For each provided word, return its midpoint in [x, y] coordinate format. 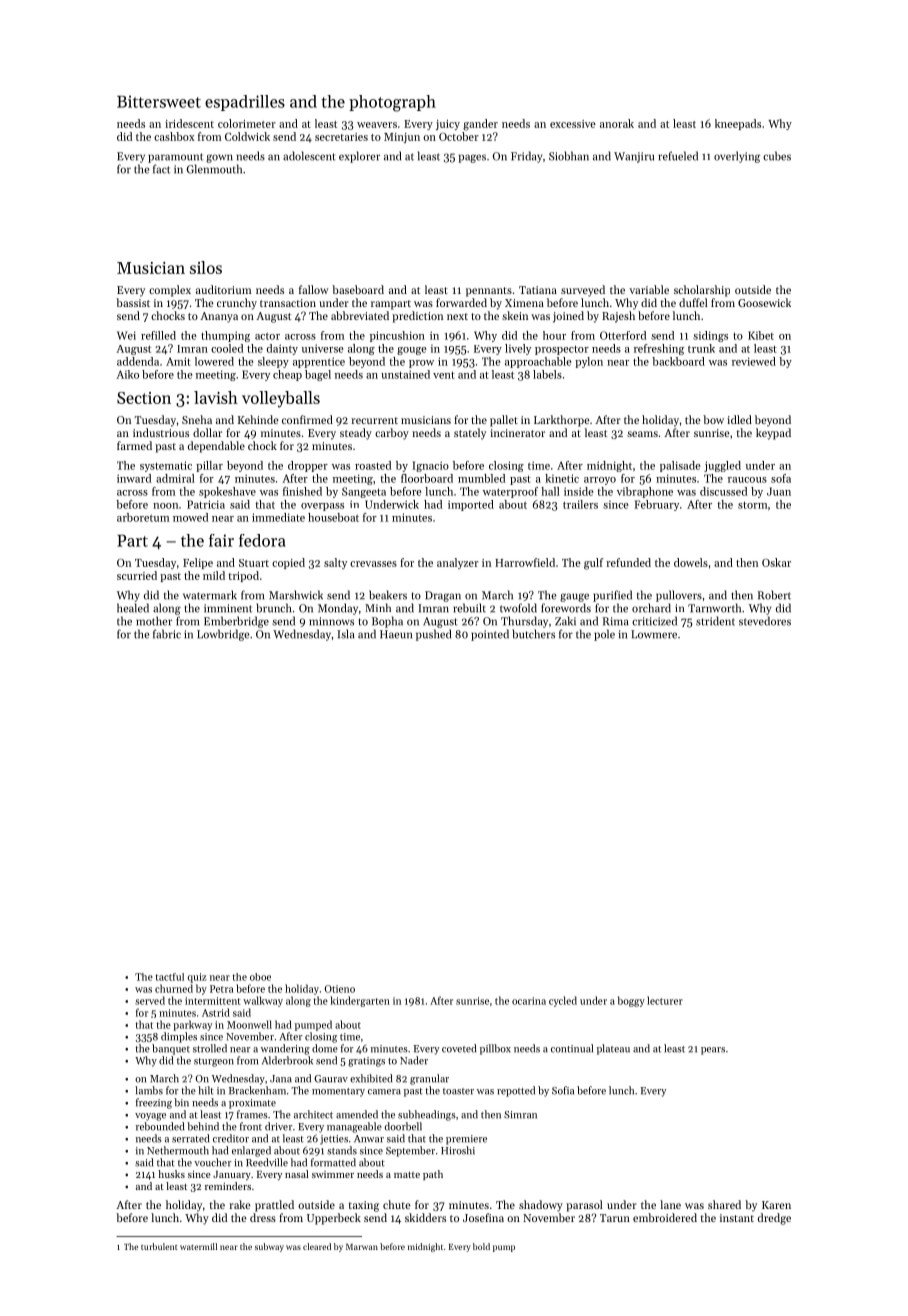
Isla [346, 634]
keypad [773, 434]
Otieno [340, 989]
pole [604, 635]
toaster [458, 1091]
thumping [225, 336]
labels [547, 374]
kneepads [738, 124]
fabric [167, 634]
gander [480, 125]
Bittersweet [159, 101]
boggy [631, 1001]
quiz [197, 978]
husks [171, 1174]
